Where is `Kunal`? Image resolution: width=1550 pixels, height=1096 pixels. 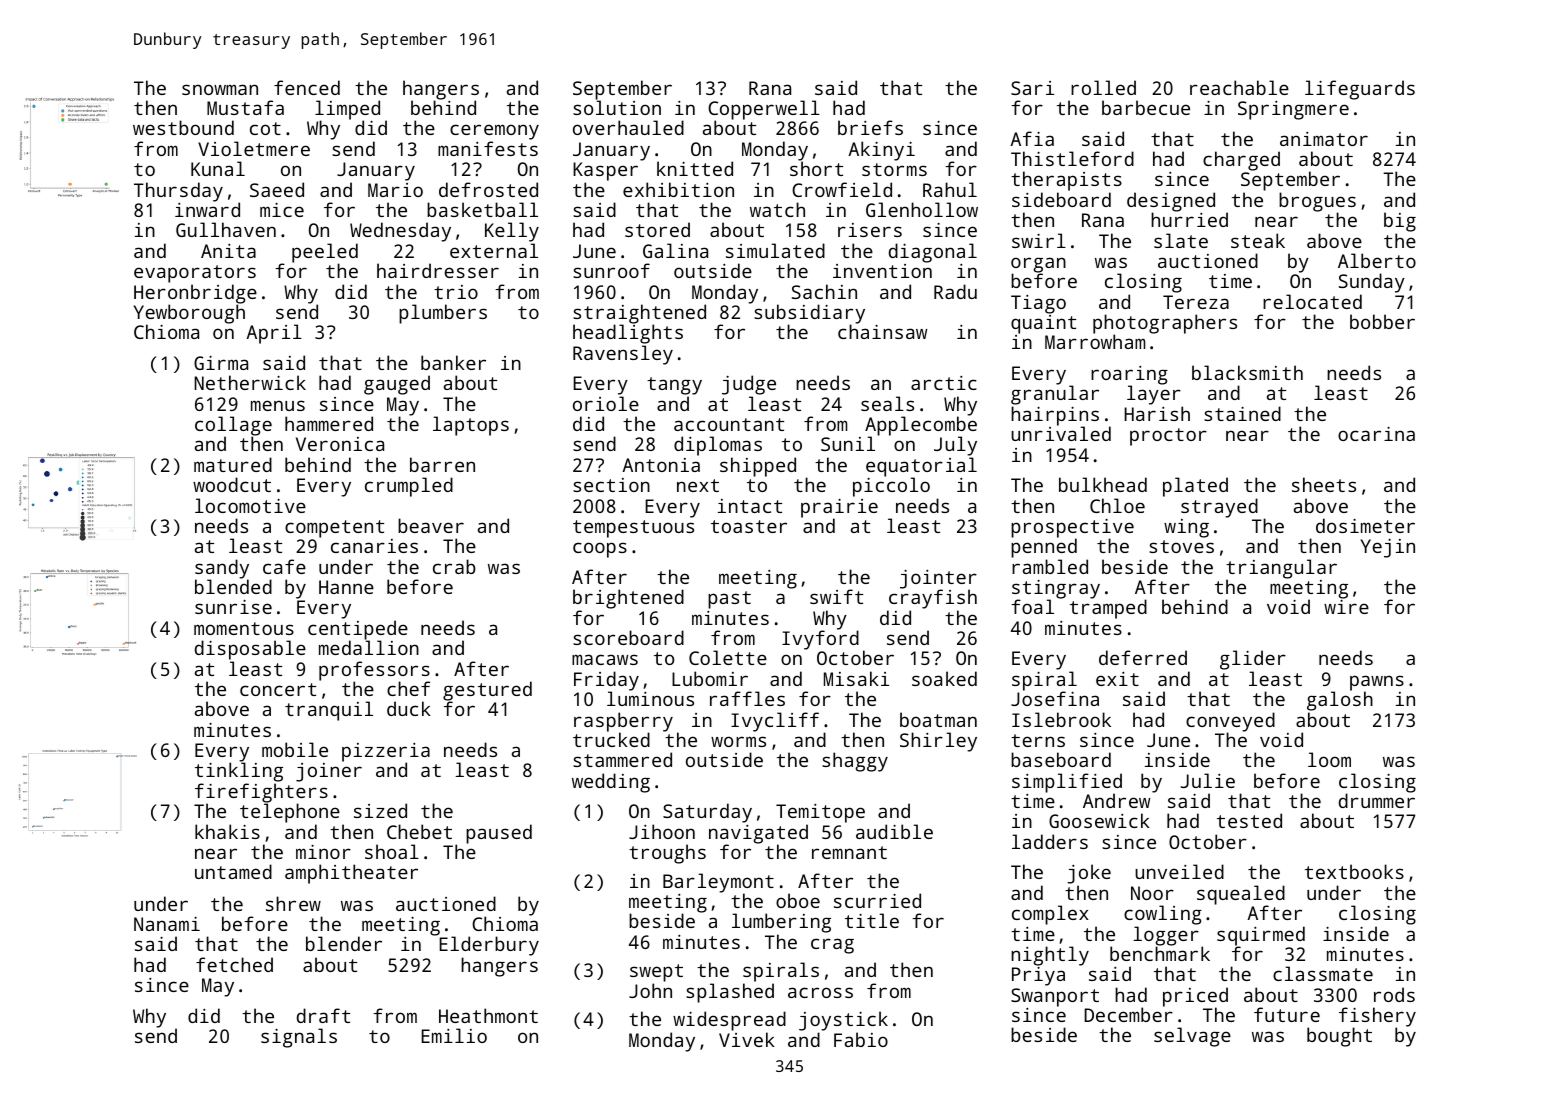
Kunal is located at coordinates (218, 168).
